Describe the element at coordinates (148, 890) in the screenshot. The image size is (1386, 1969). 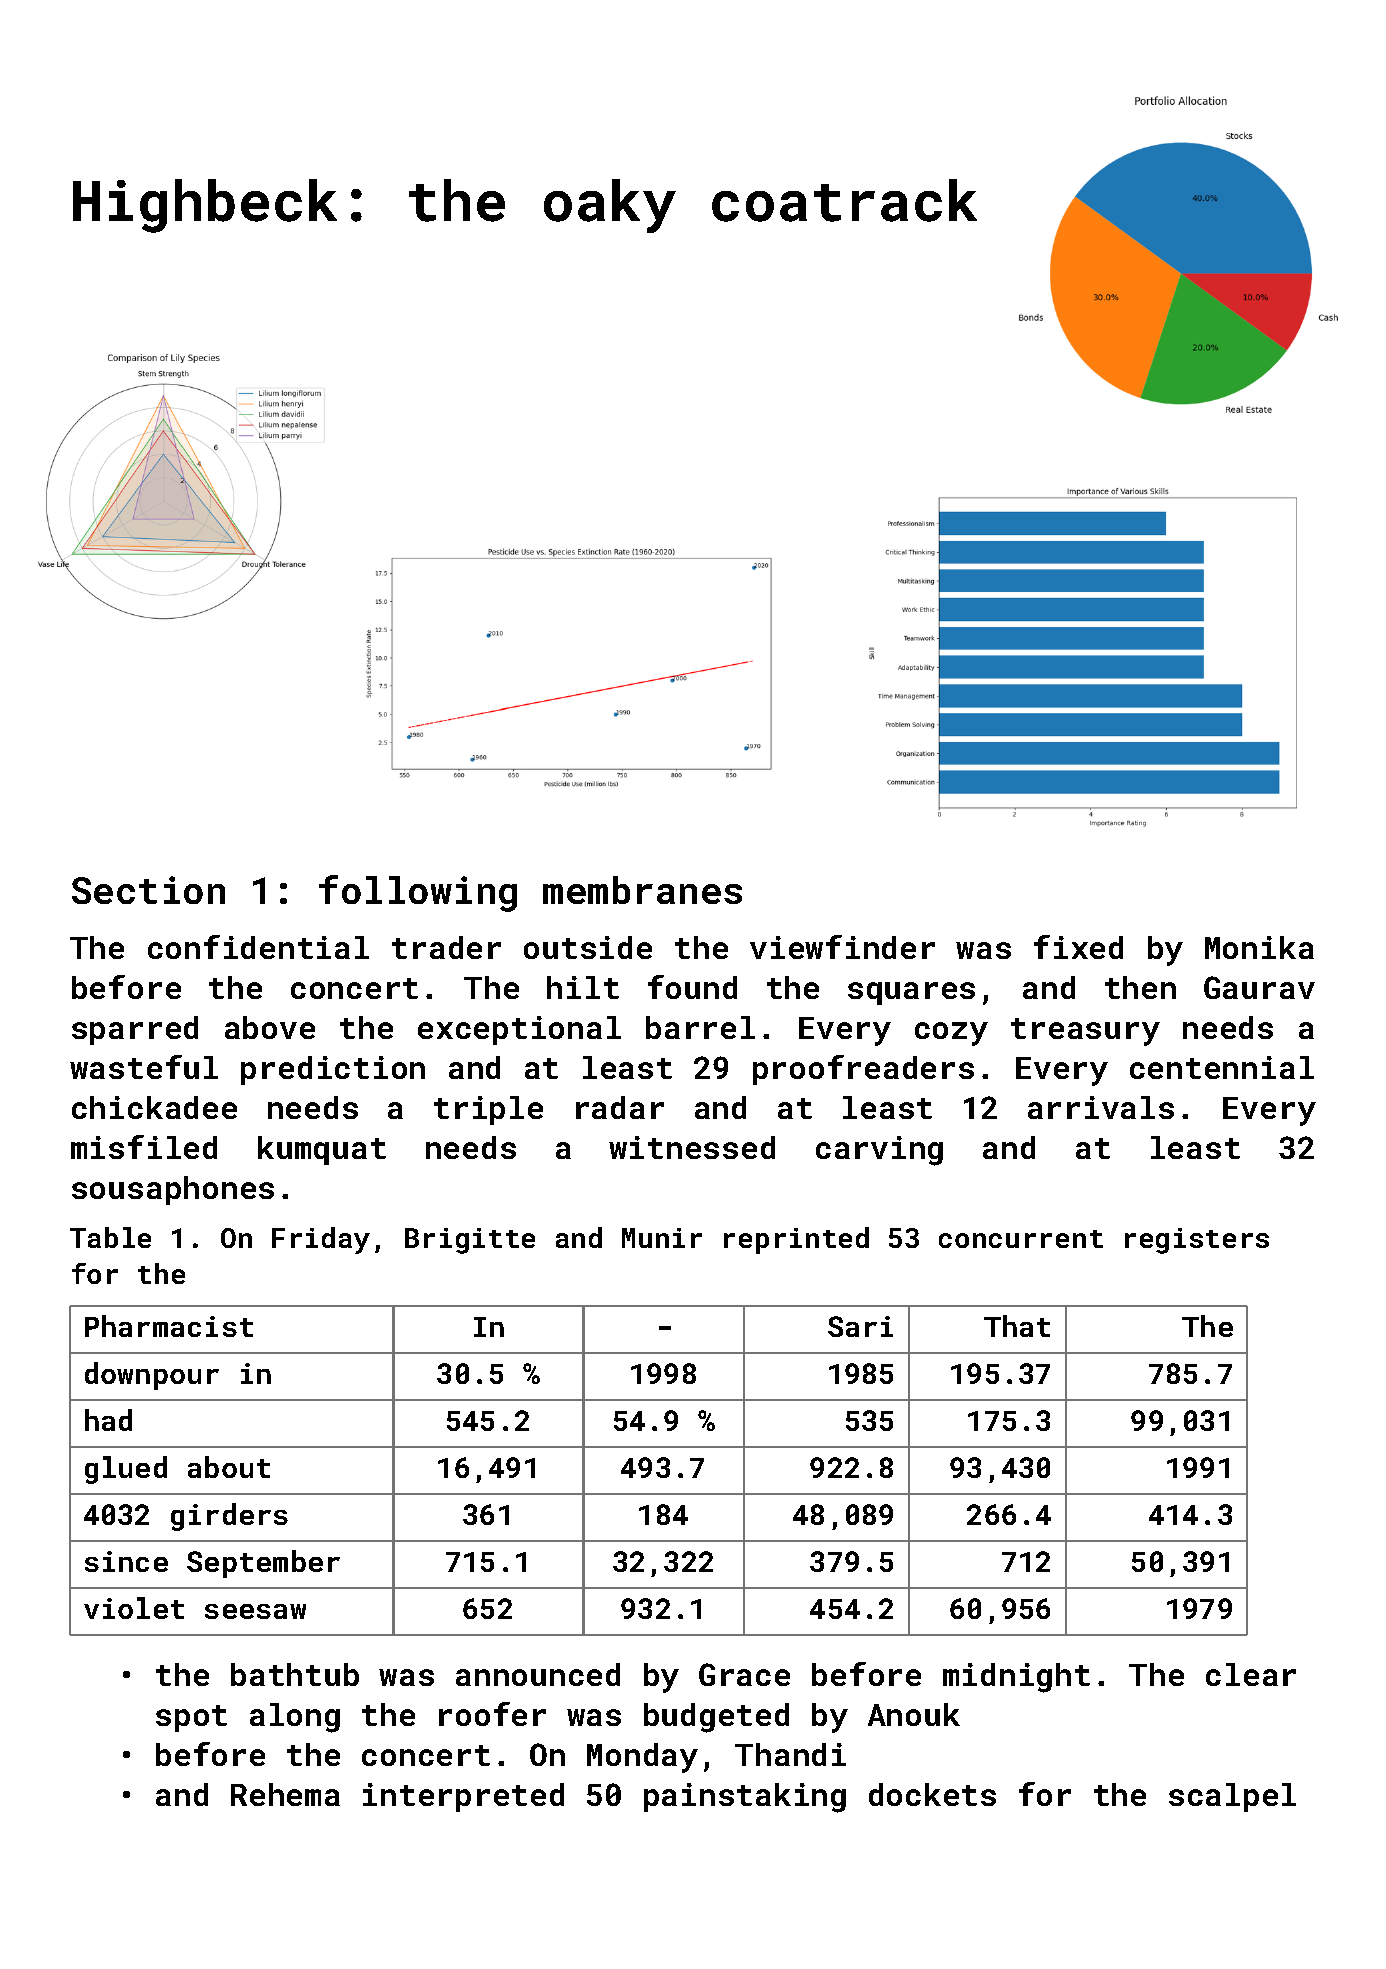
I see `Section` at that location.
